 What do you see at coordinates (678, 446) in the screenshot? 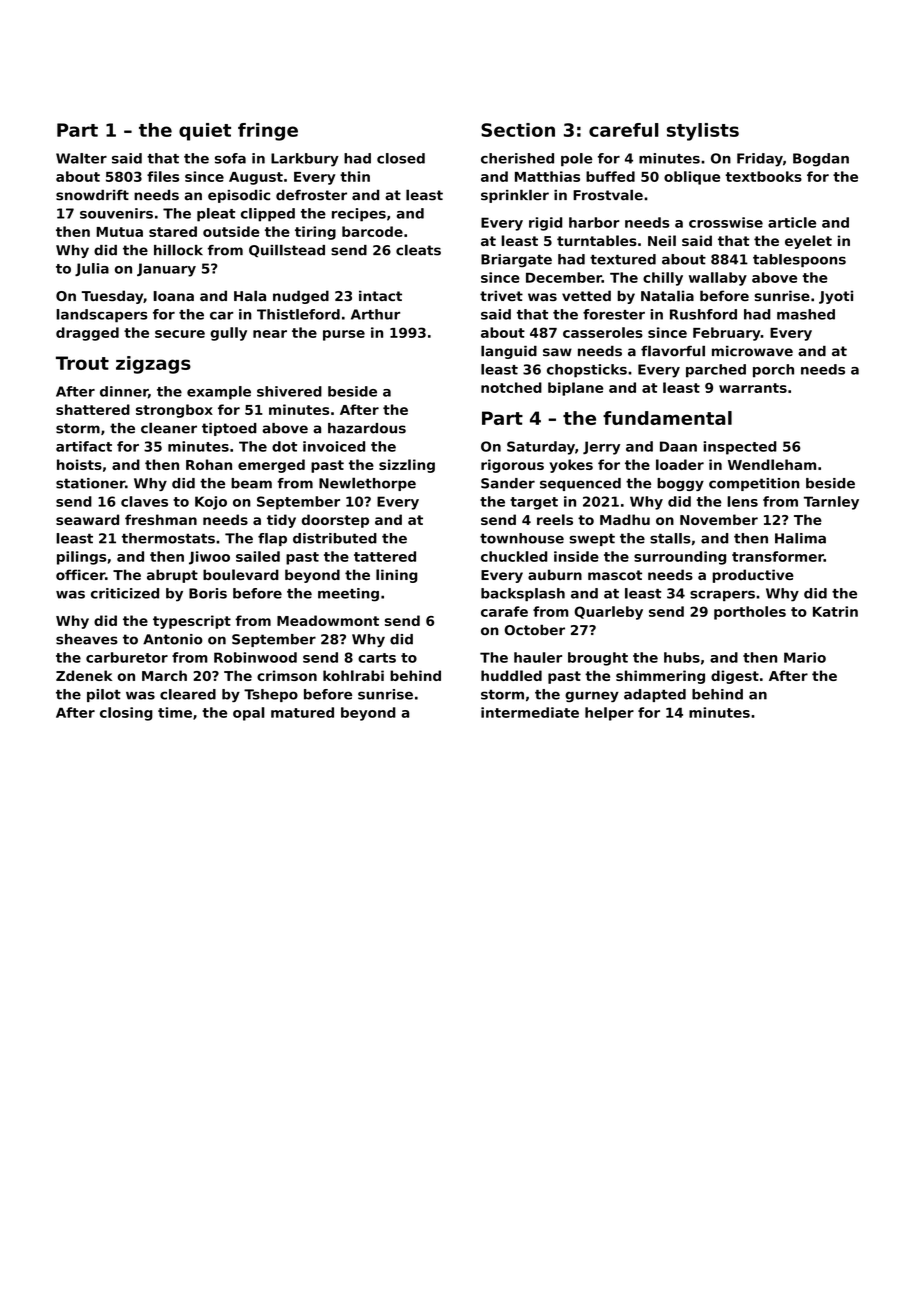
I see `Daan` at bounding box center [678, 446].
